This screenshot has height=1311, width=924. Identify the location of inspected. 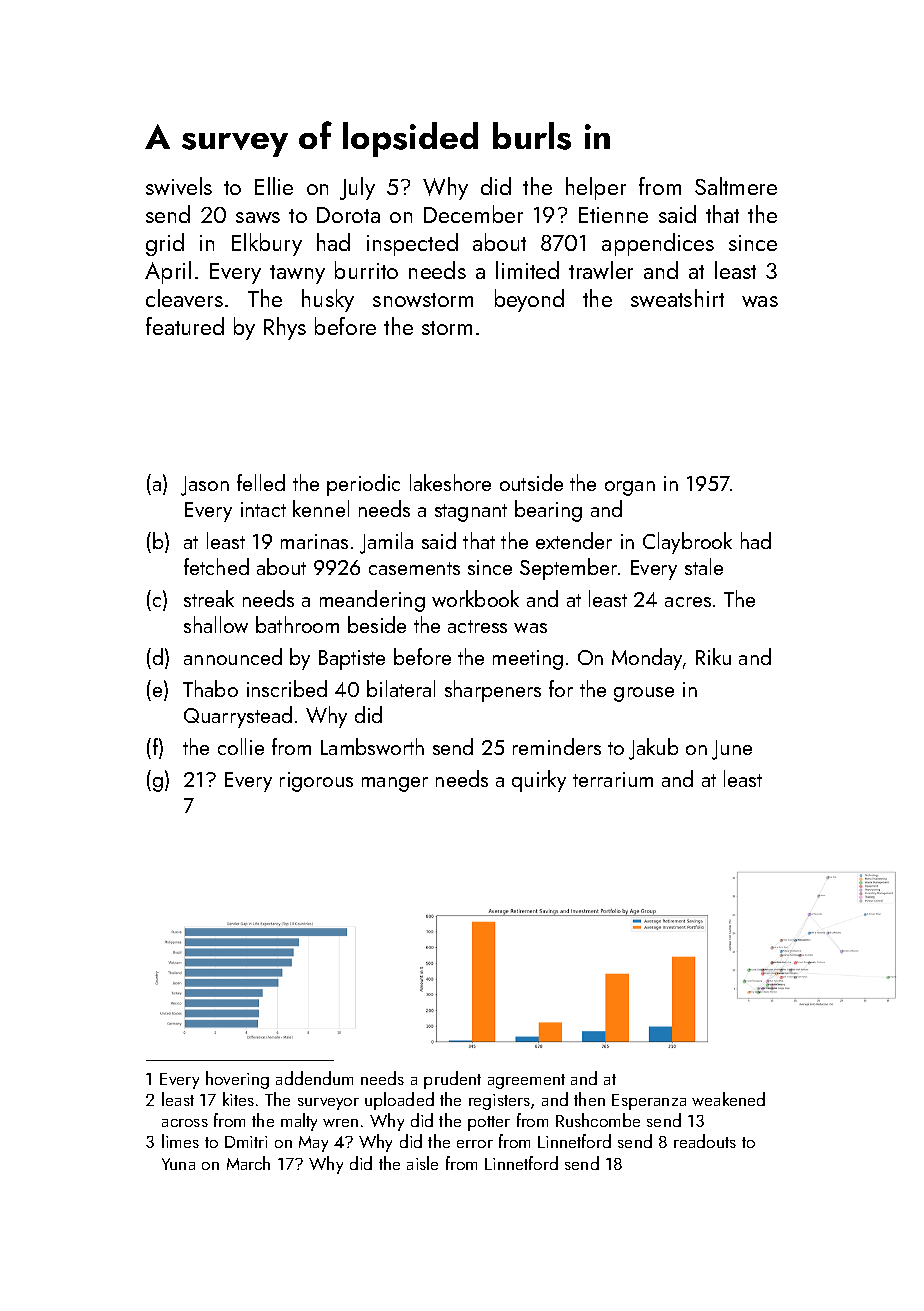
(412, 244).
